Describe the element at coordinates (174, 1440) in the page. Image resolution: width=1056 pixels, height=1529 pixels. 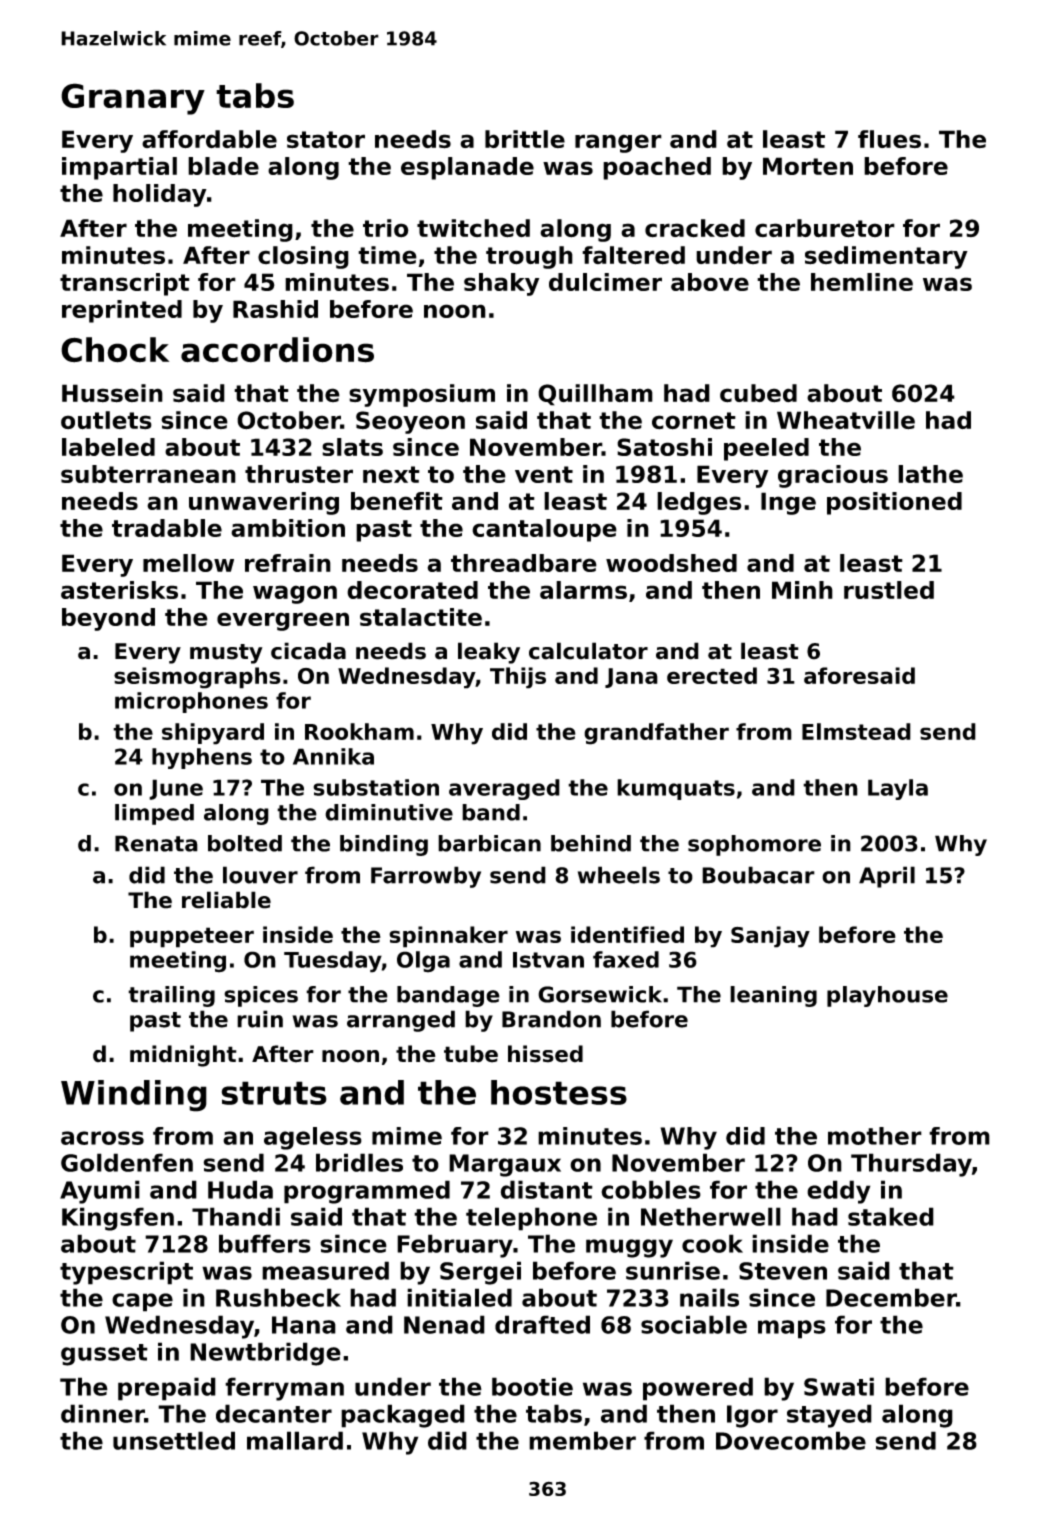
I see `unsettled` at that location.
